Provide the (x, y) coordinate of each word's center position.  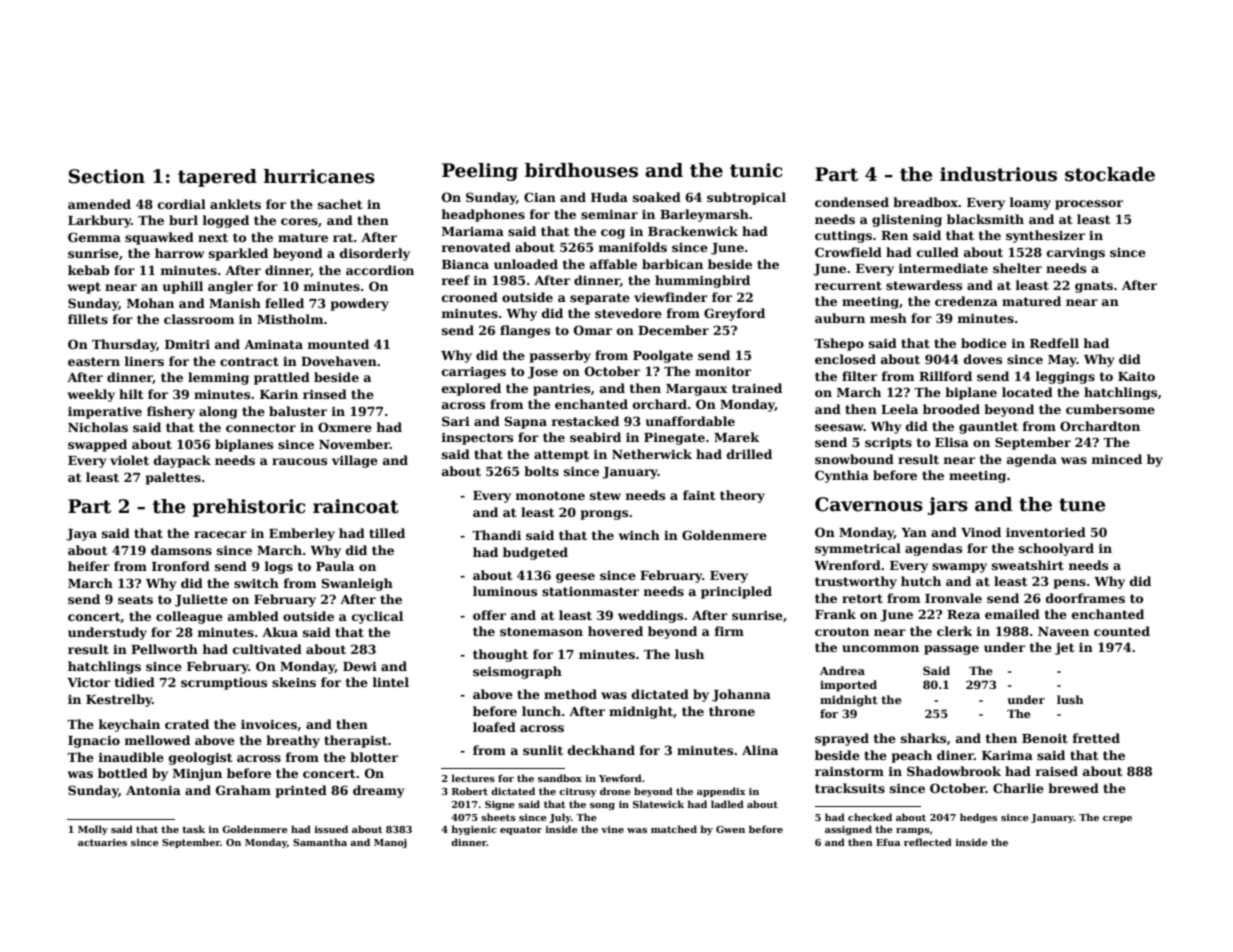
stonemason (541, 631)
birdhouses (581, 170)
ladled (727, 804)
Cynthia (842, 476)
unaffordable (690, 421)
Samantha (320, 842)
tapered (217, 178)
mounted (338, 344)
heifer (89, 566)
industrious (998, 174)
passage (951, 650)
